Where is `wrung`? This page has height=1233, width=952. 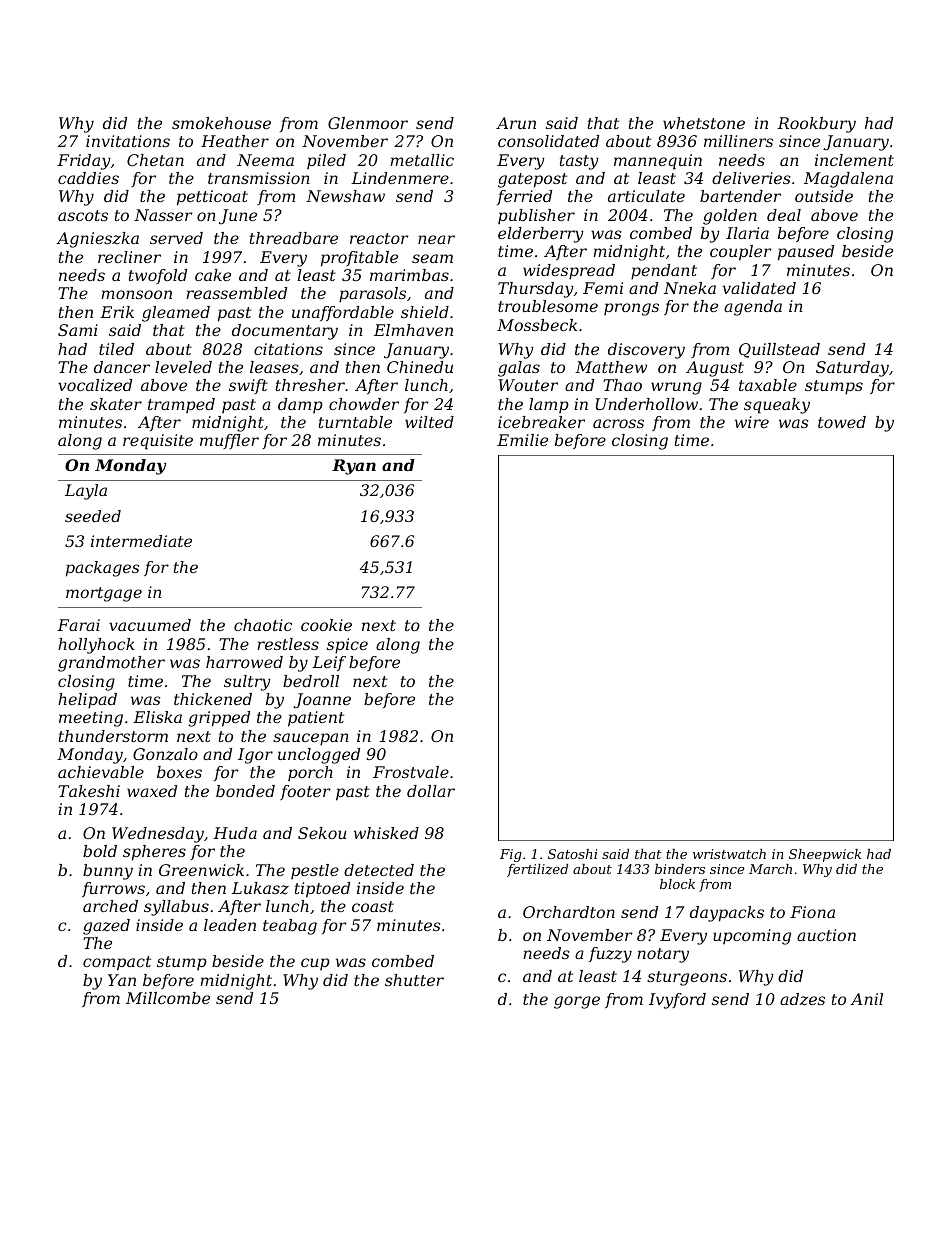
wrung is located at coordinates (676, 388).
